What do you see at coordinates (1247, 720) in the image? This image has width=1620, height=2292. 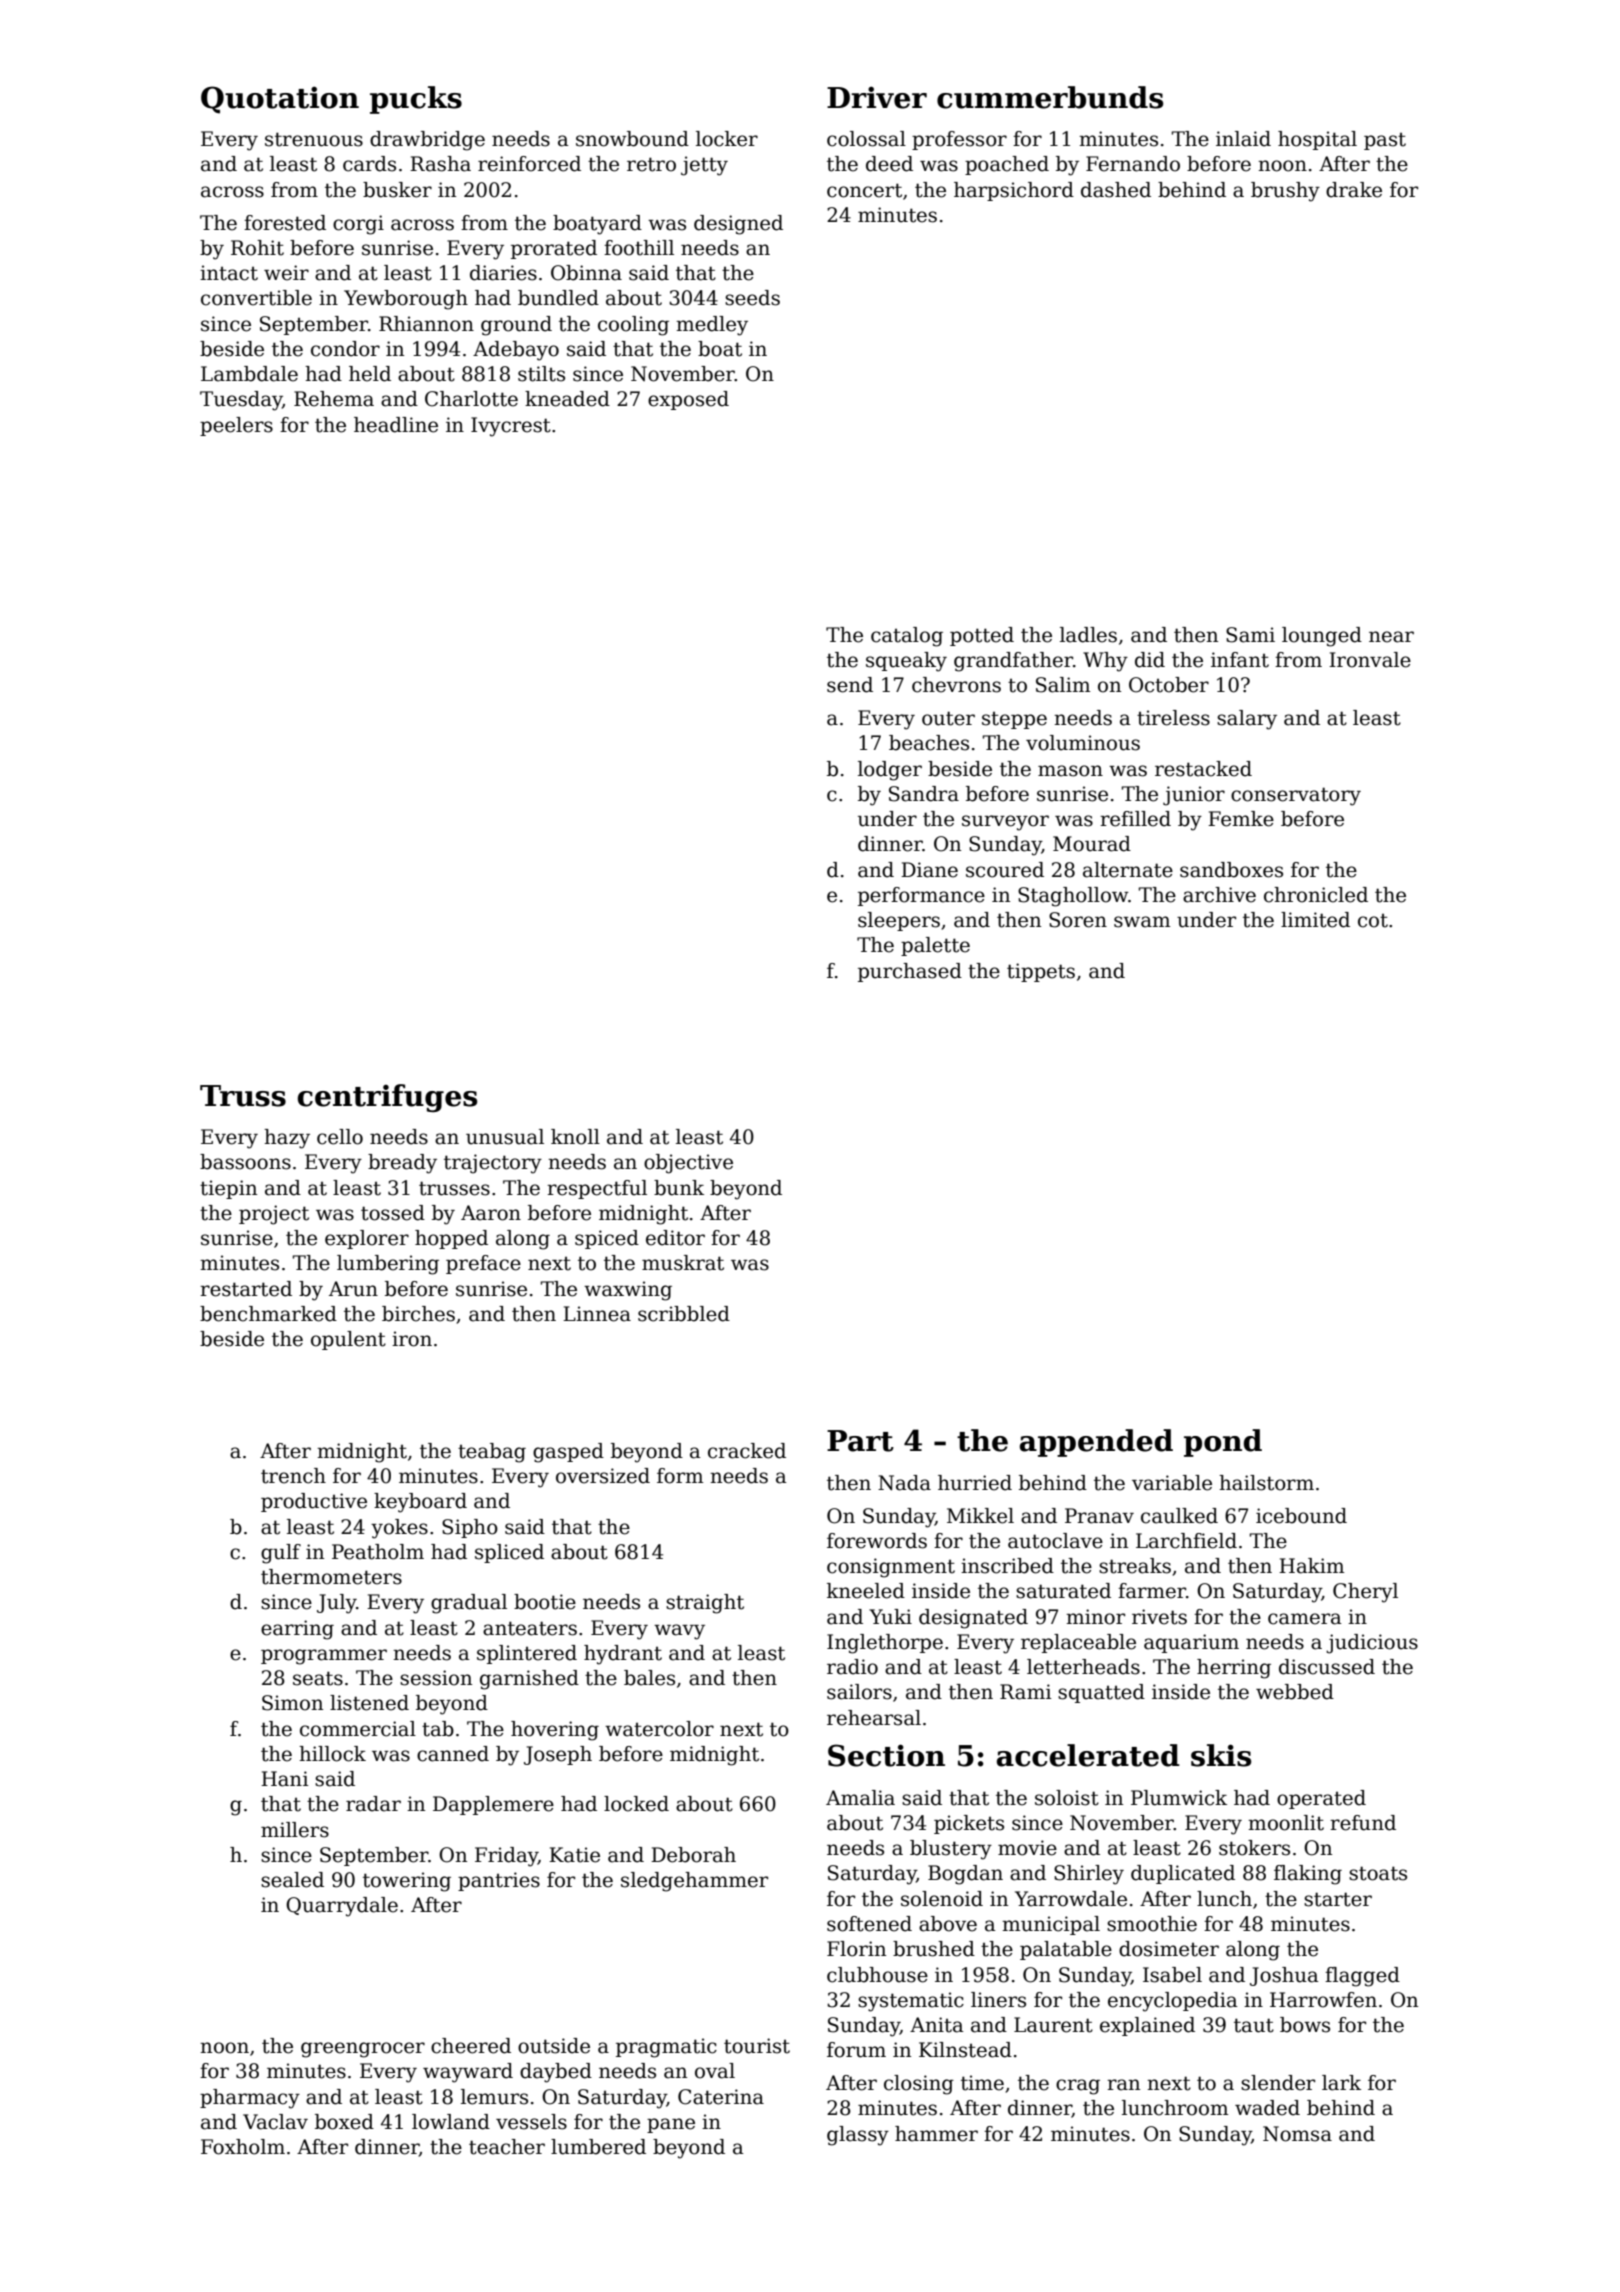 I see `salary` at bounding box center [1247, 720].
